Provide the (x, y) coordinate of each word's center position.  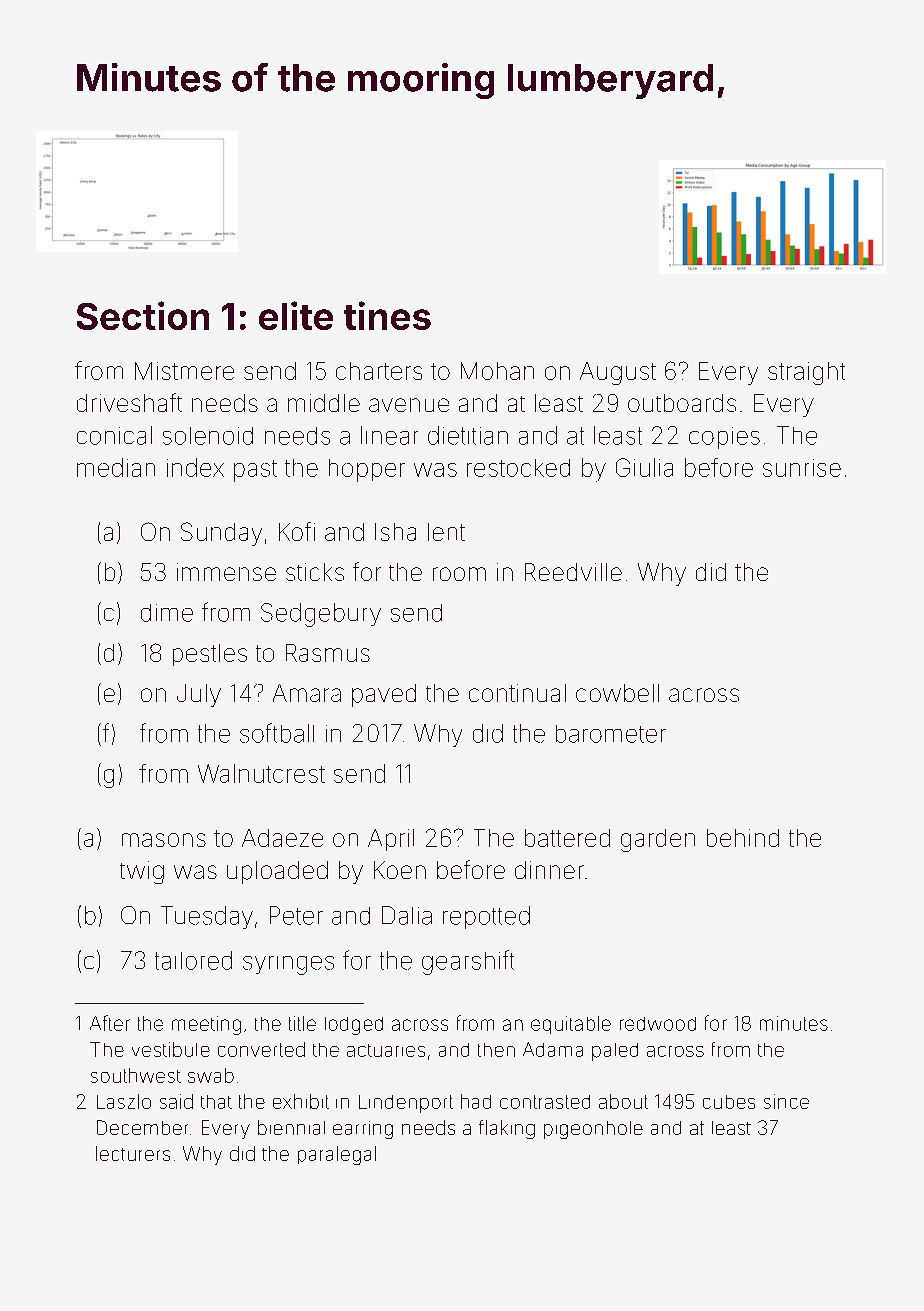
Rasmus (328, 653)
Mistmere (184, 371)
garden (658, 840)
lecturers (133, 1153)
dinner (549, 870)
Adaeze (282, 838)
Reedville (573, 572)
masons (164, 840)
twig (142, 872)
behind (743, 838)
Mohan (497, 371)
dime (167, 613)
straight (806, 373)
